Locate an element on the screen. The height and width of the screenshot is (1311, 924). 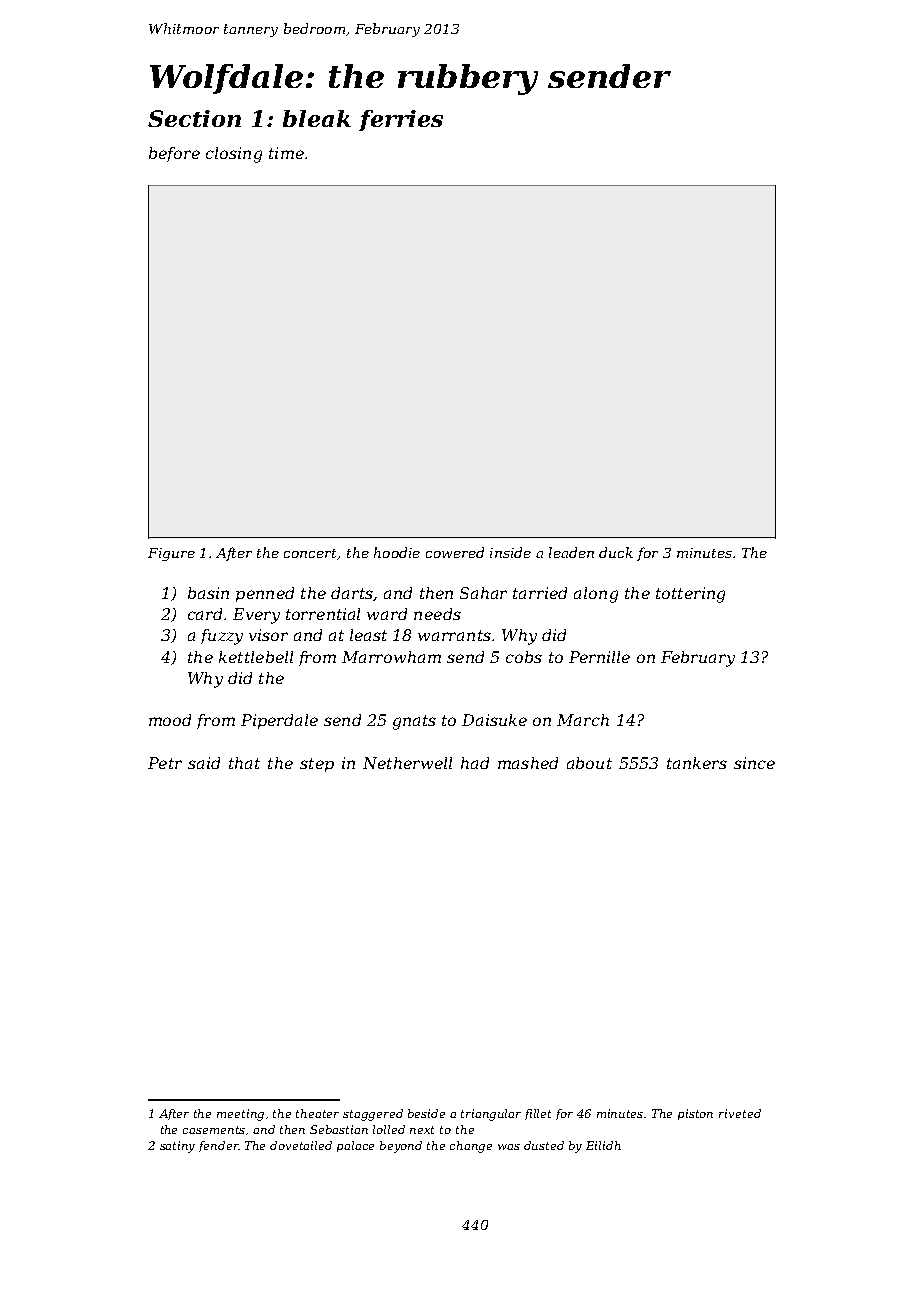
closing is located at coordinates (234, 155).
